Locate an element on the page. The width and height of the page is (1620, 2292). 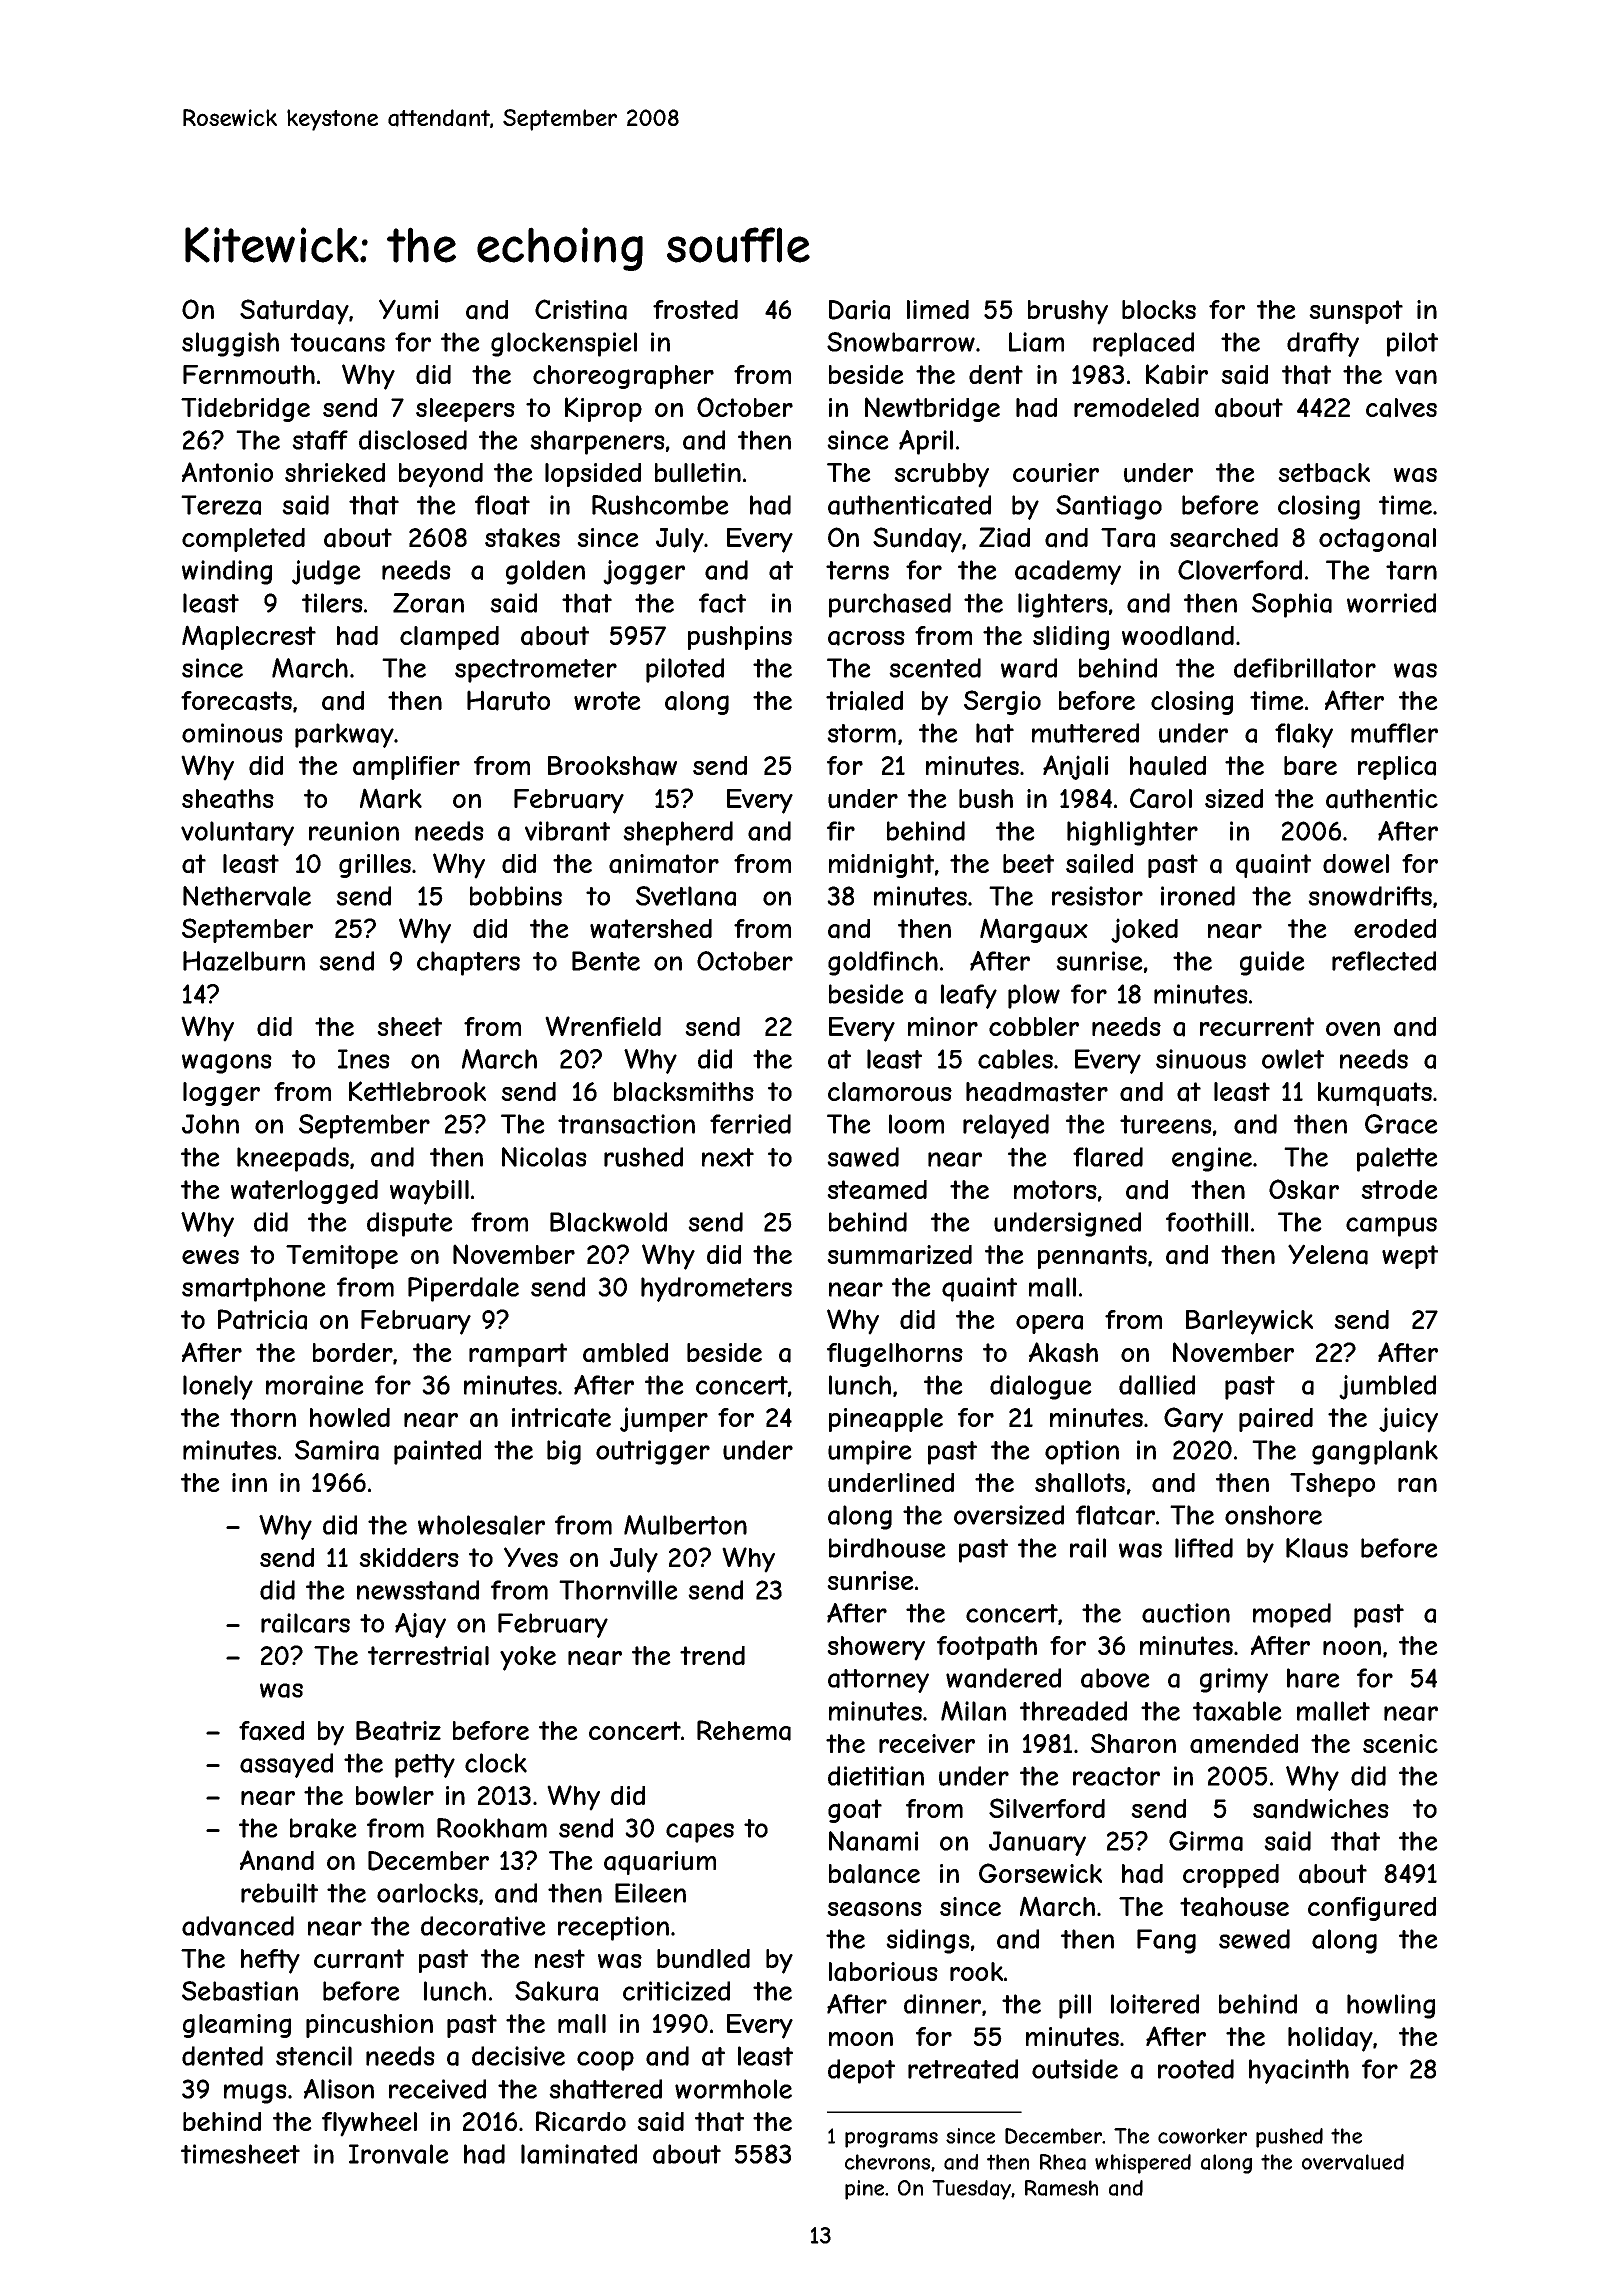
laborious is located at coordinates (883, 1972).
